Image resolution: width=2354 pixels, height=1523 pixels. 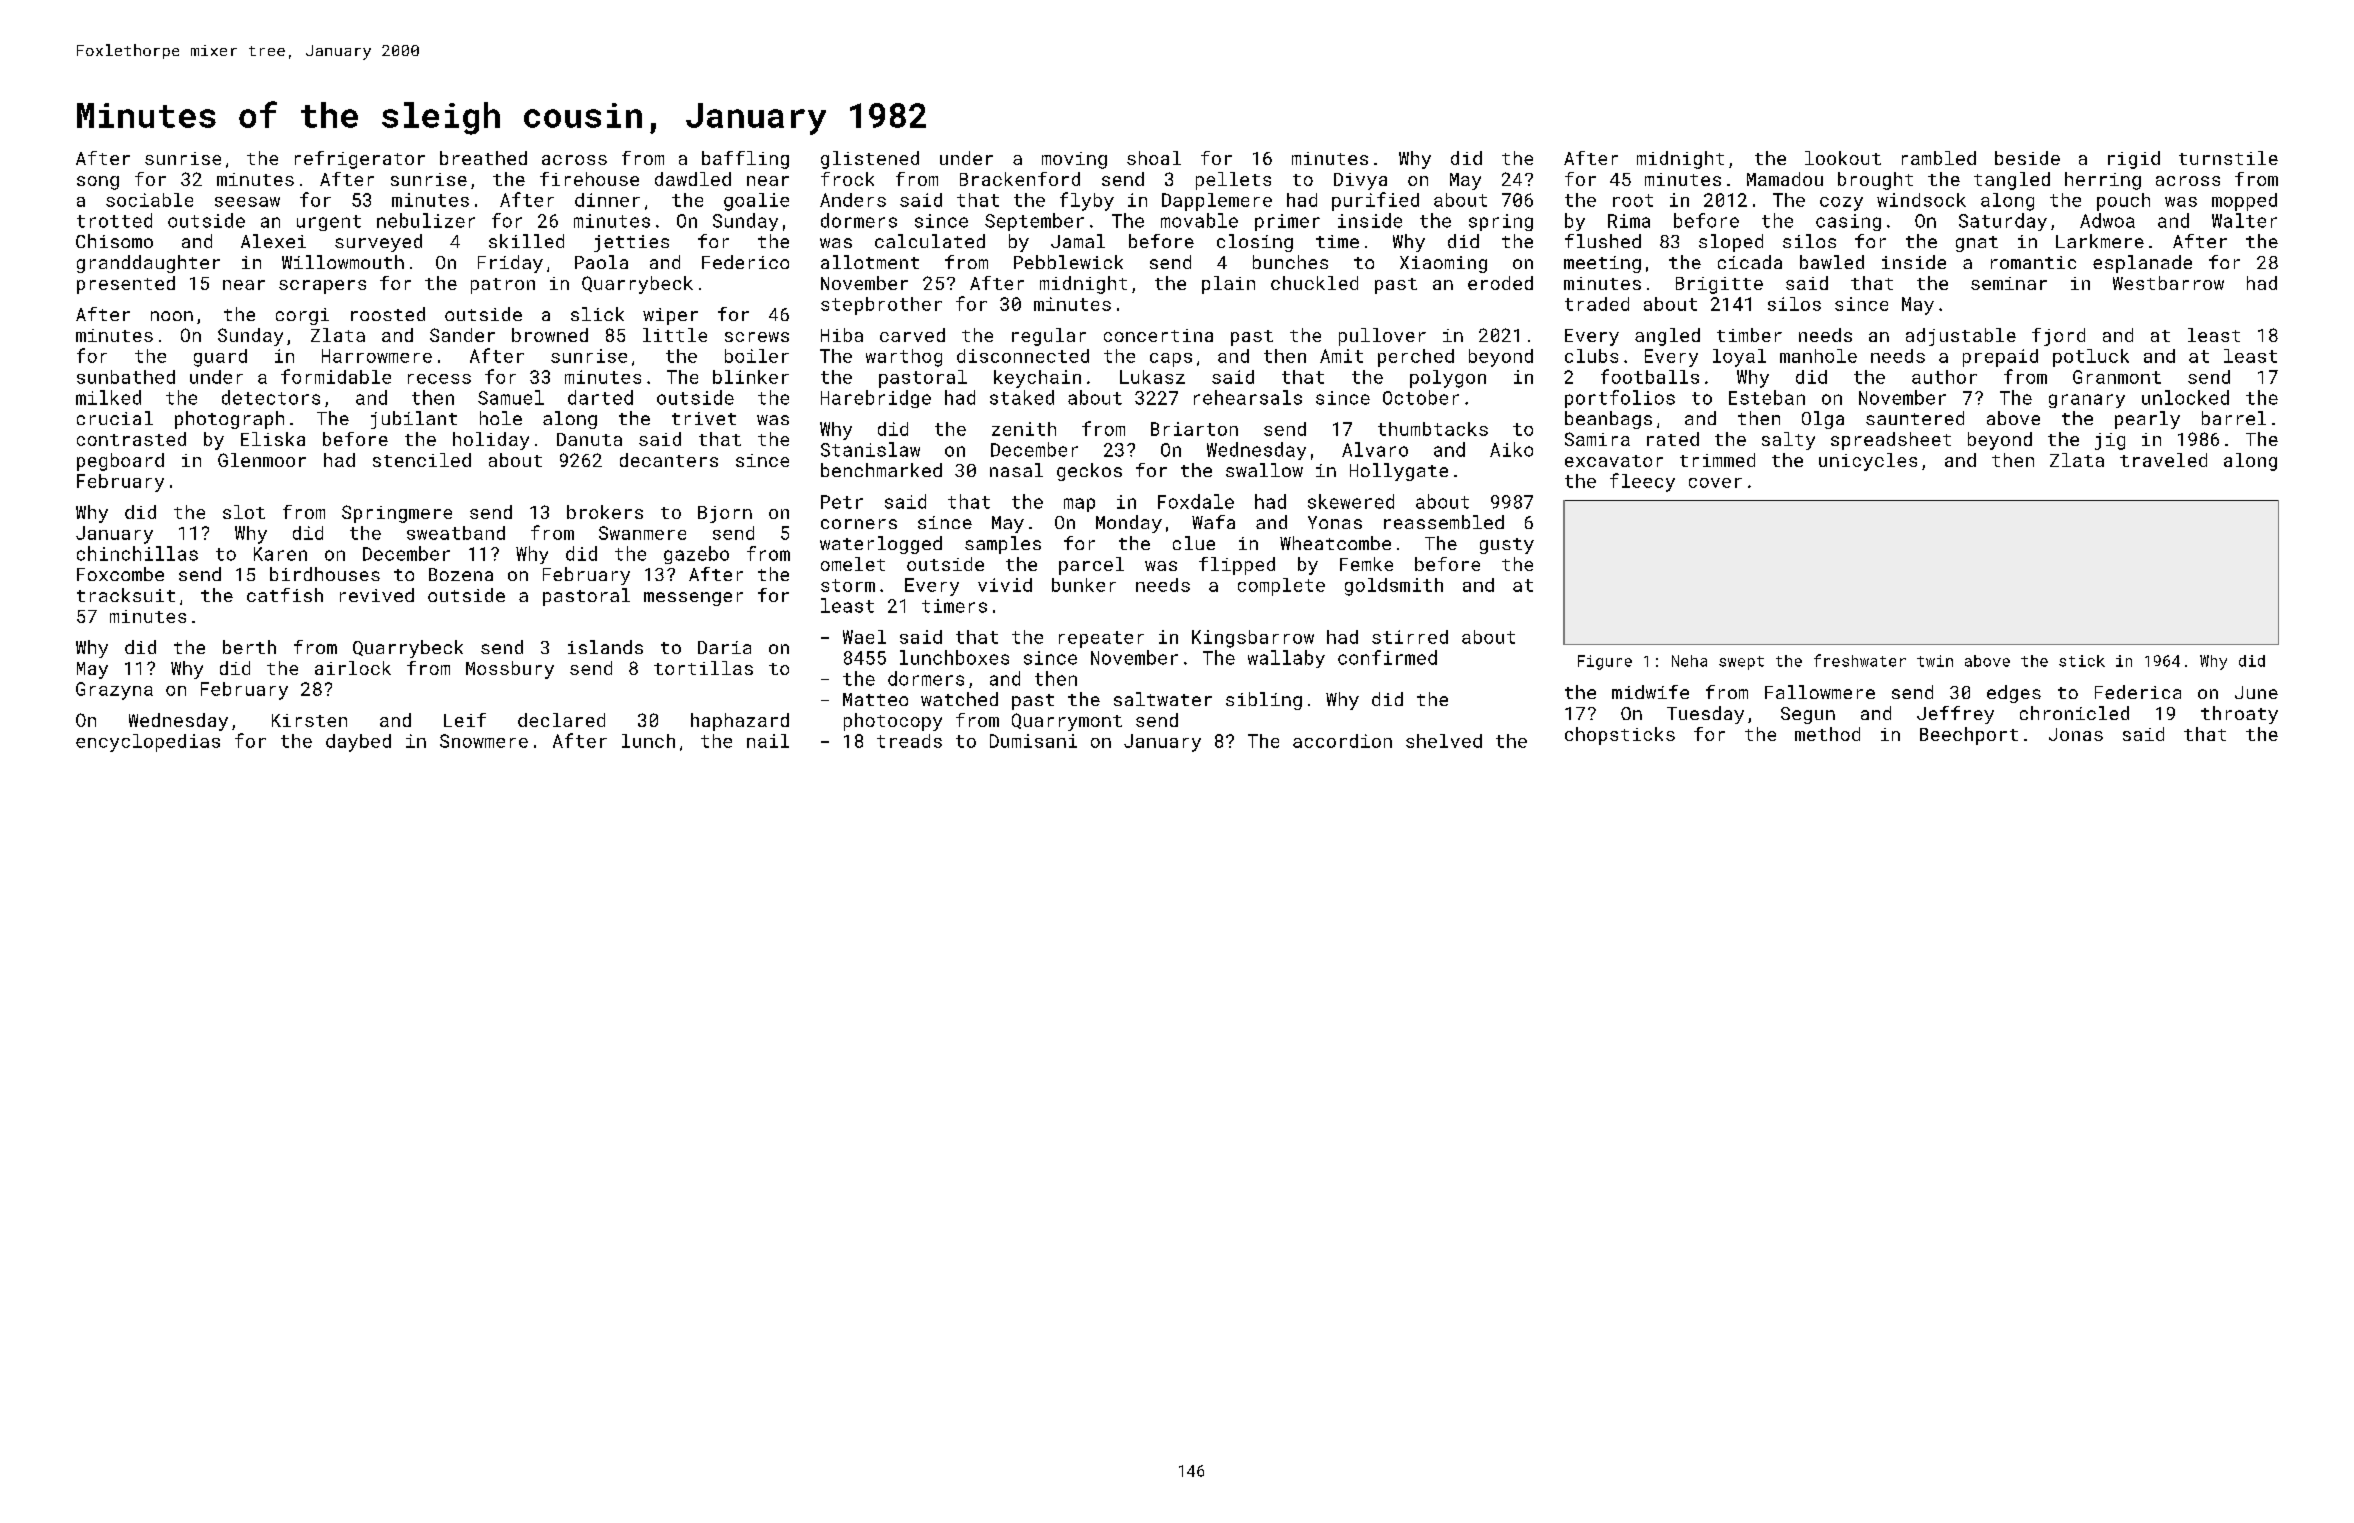 I want to click on Esteban, so click(x=1767, y=397).
